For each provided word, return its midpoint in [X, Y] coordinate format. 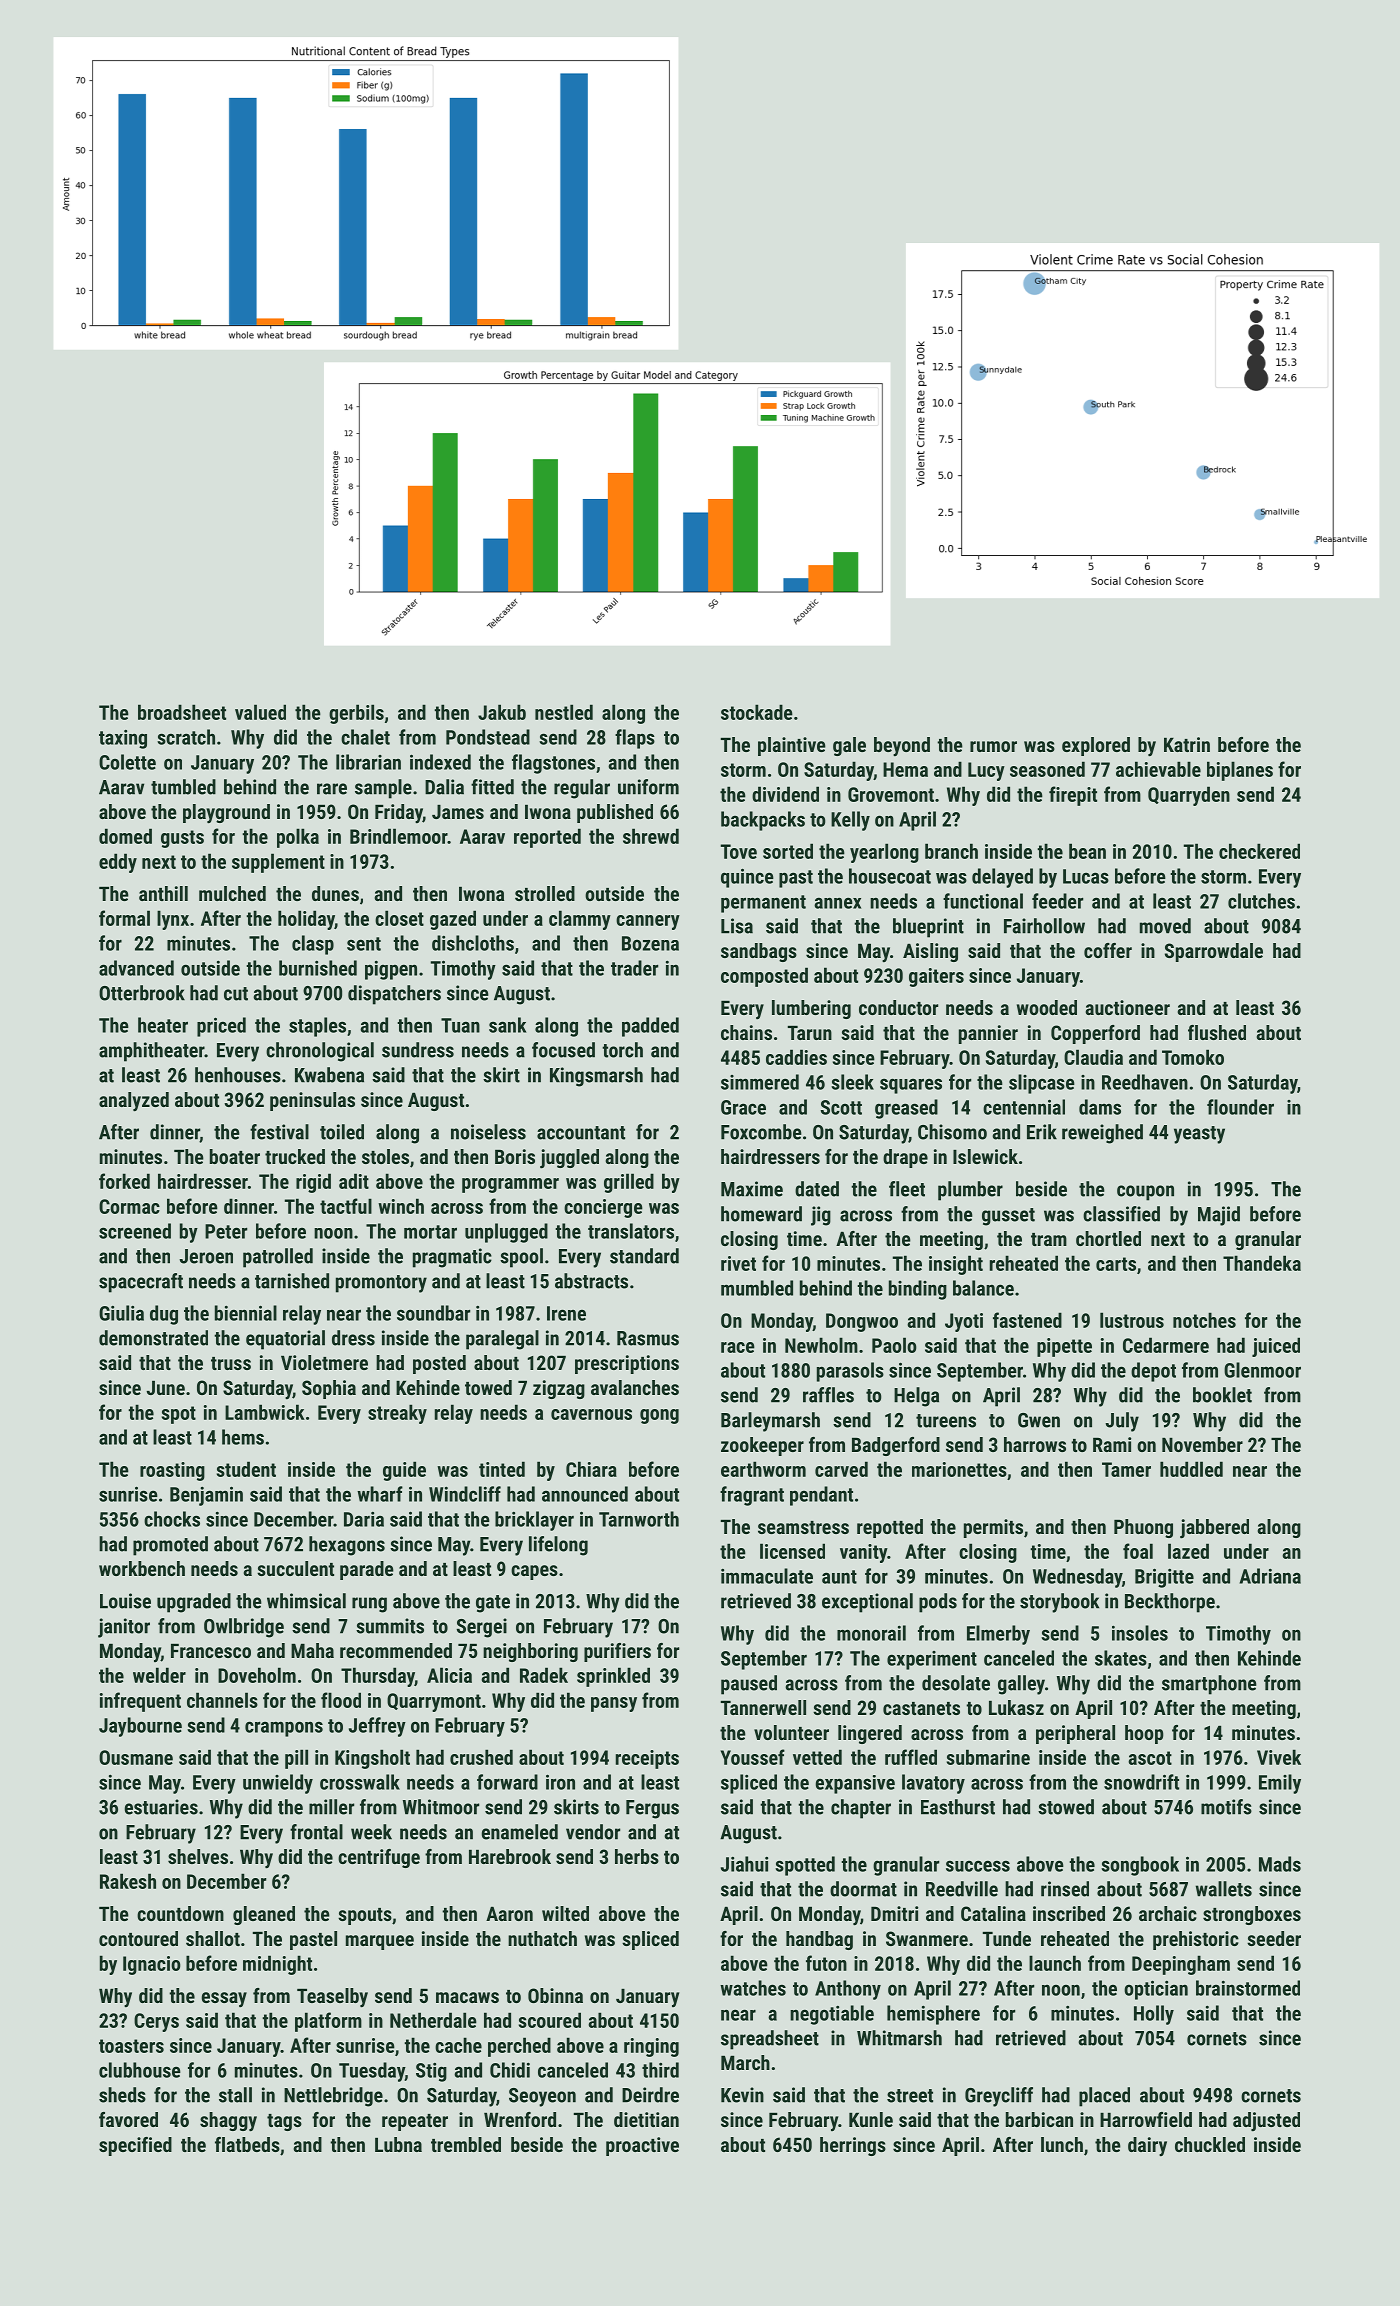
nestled [564, 712]
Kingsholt [372, 1759]
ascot [1150, 1758]
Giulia [121, 1313]
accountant [581, 1133]
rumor [993, 746]
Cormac [129, 1206]
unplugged [506, 1233]
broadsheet [182, 712]
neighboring [530, 1652]
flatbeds [247, 2144]
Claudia [1093, 1057]
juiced [1276, 1347]
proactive [642, 2146]
